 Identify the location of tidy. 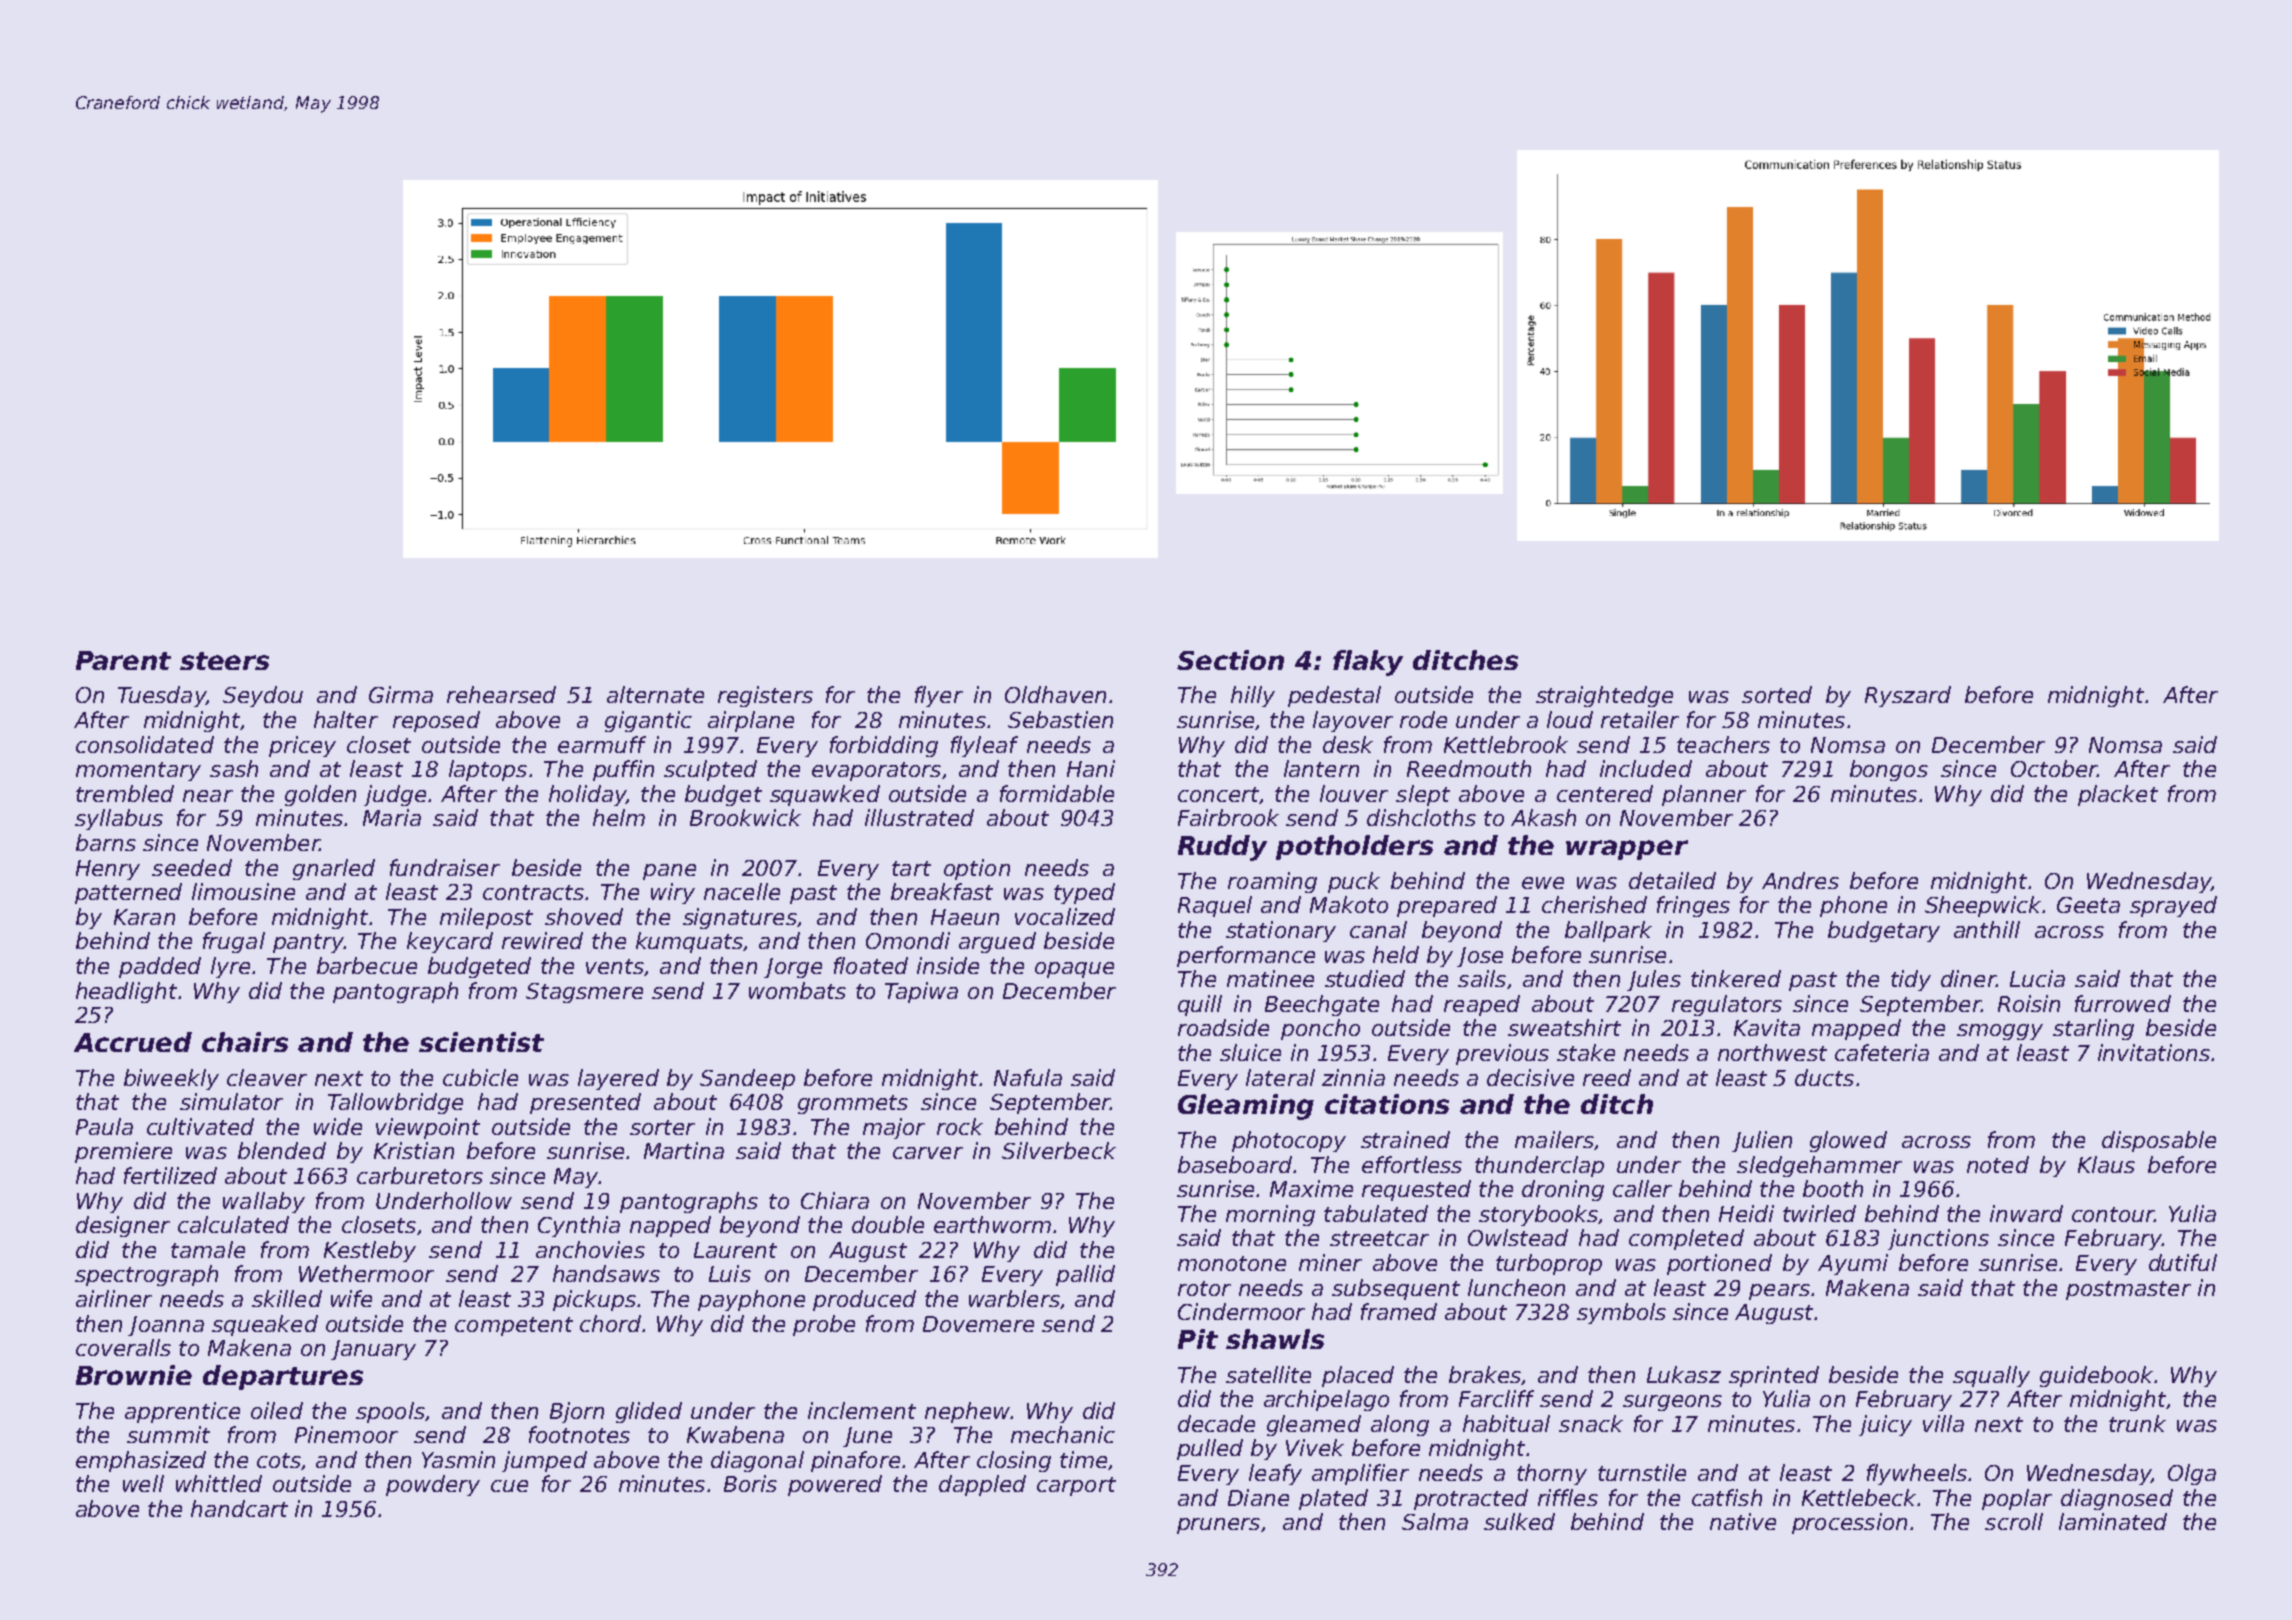
(1911, 980).
